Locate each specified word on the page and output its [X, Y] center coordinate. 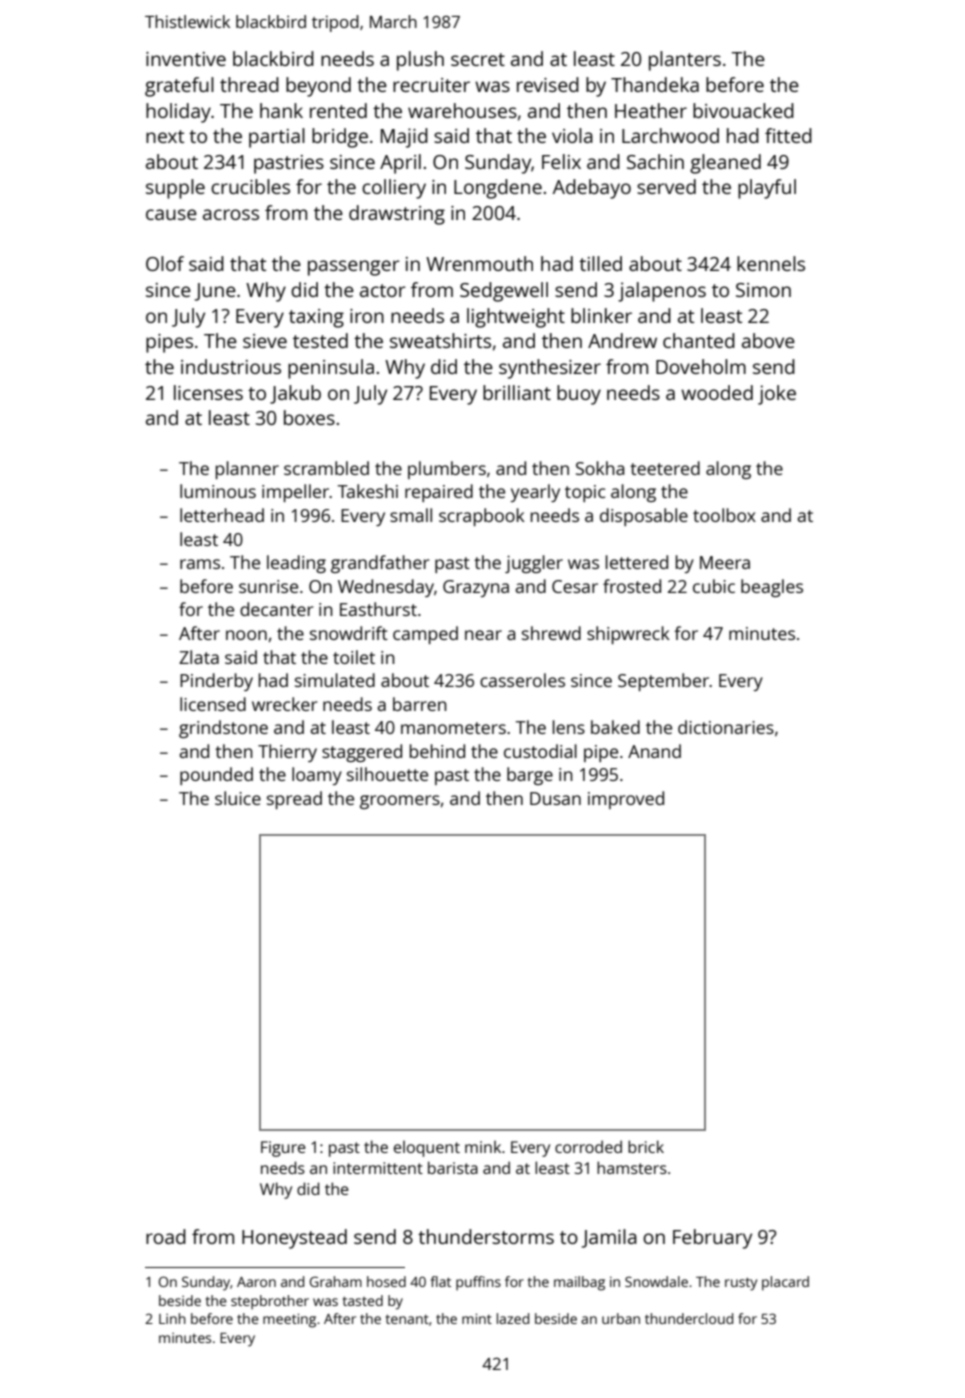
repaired [439, 493]
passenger [354, 268]
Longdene [498, 189]
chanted [699, 340]
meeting [289, 1320]
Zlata [199, 657]
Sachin [655, 161]
